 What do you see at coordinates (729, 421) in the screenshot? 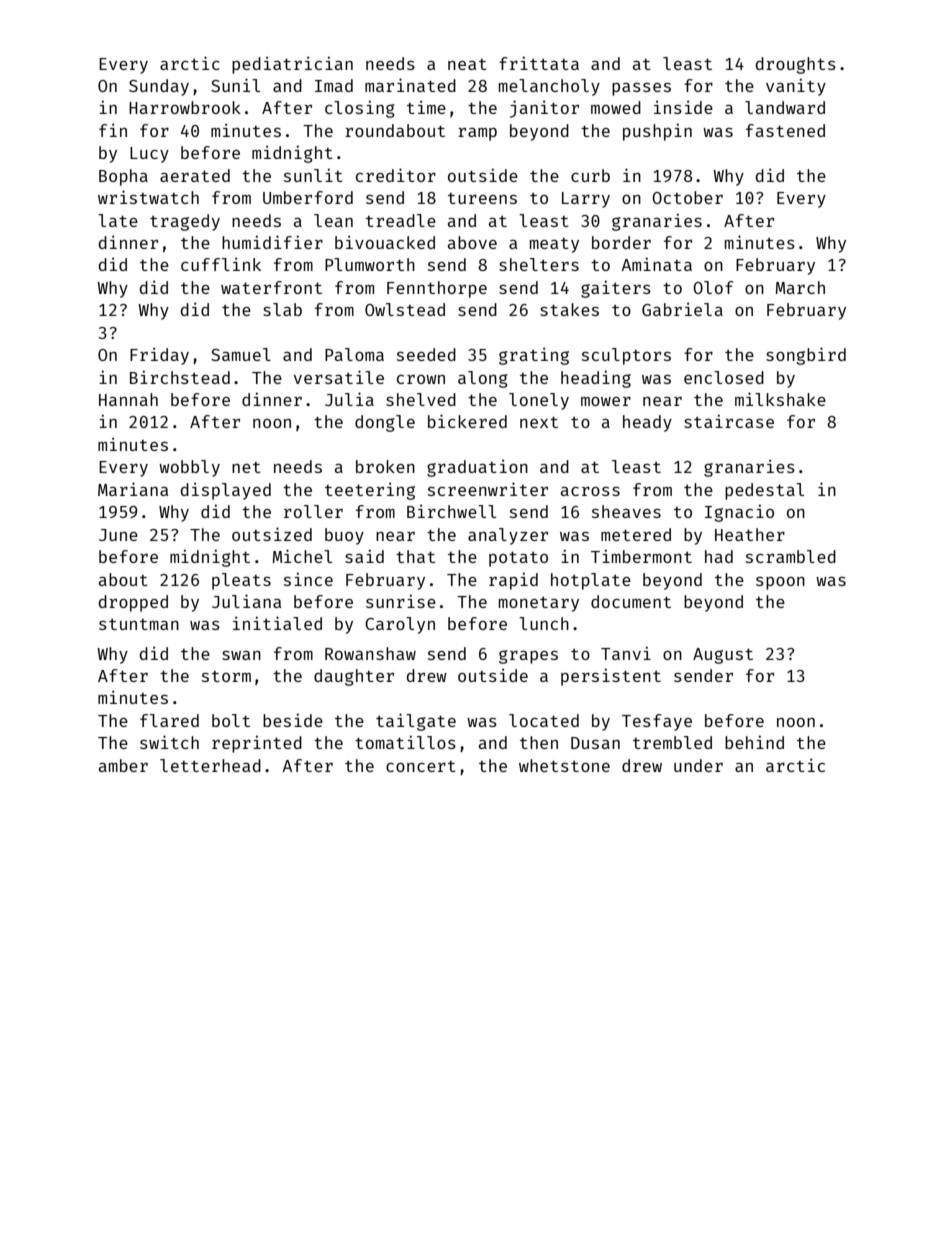
I see `staircase` at bounding box center [729, 421].
